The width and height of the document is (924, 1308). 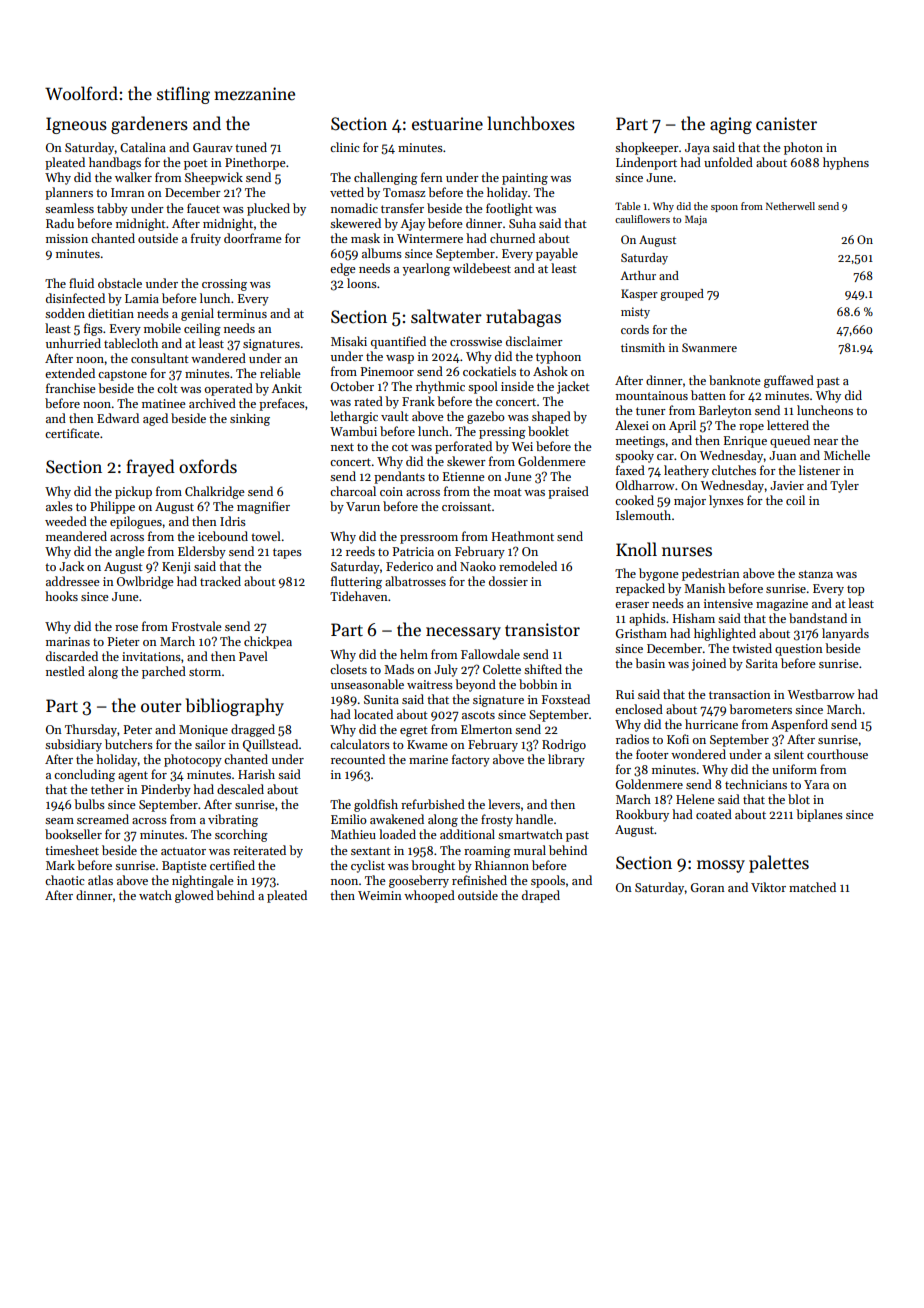 What do you see at coordinates (846, 163) in the document?
I see `hyphens` at bounding box center [846, 163].
